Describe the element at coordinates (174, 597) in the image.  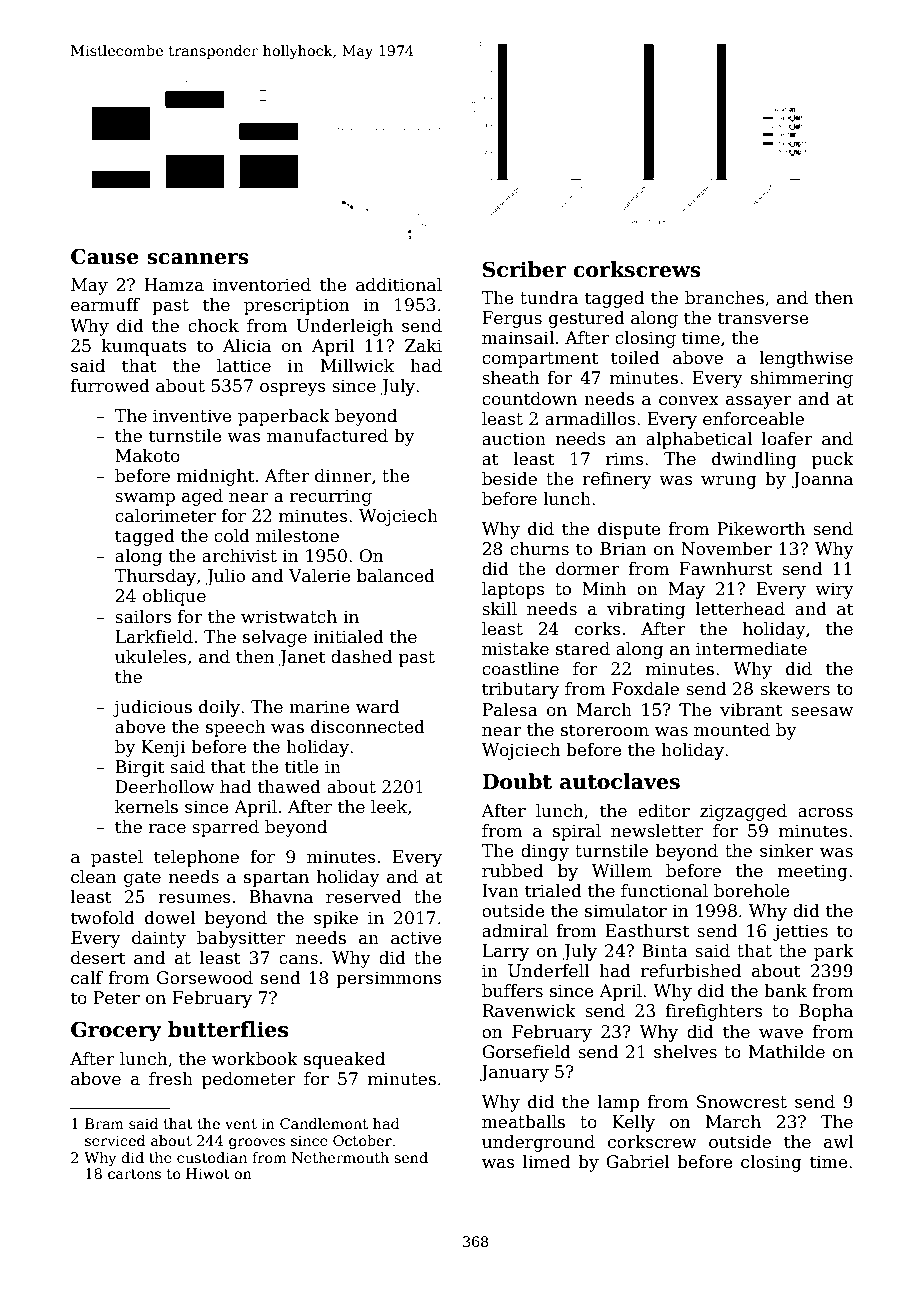
I see `oblique` at that location.
